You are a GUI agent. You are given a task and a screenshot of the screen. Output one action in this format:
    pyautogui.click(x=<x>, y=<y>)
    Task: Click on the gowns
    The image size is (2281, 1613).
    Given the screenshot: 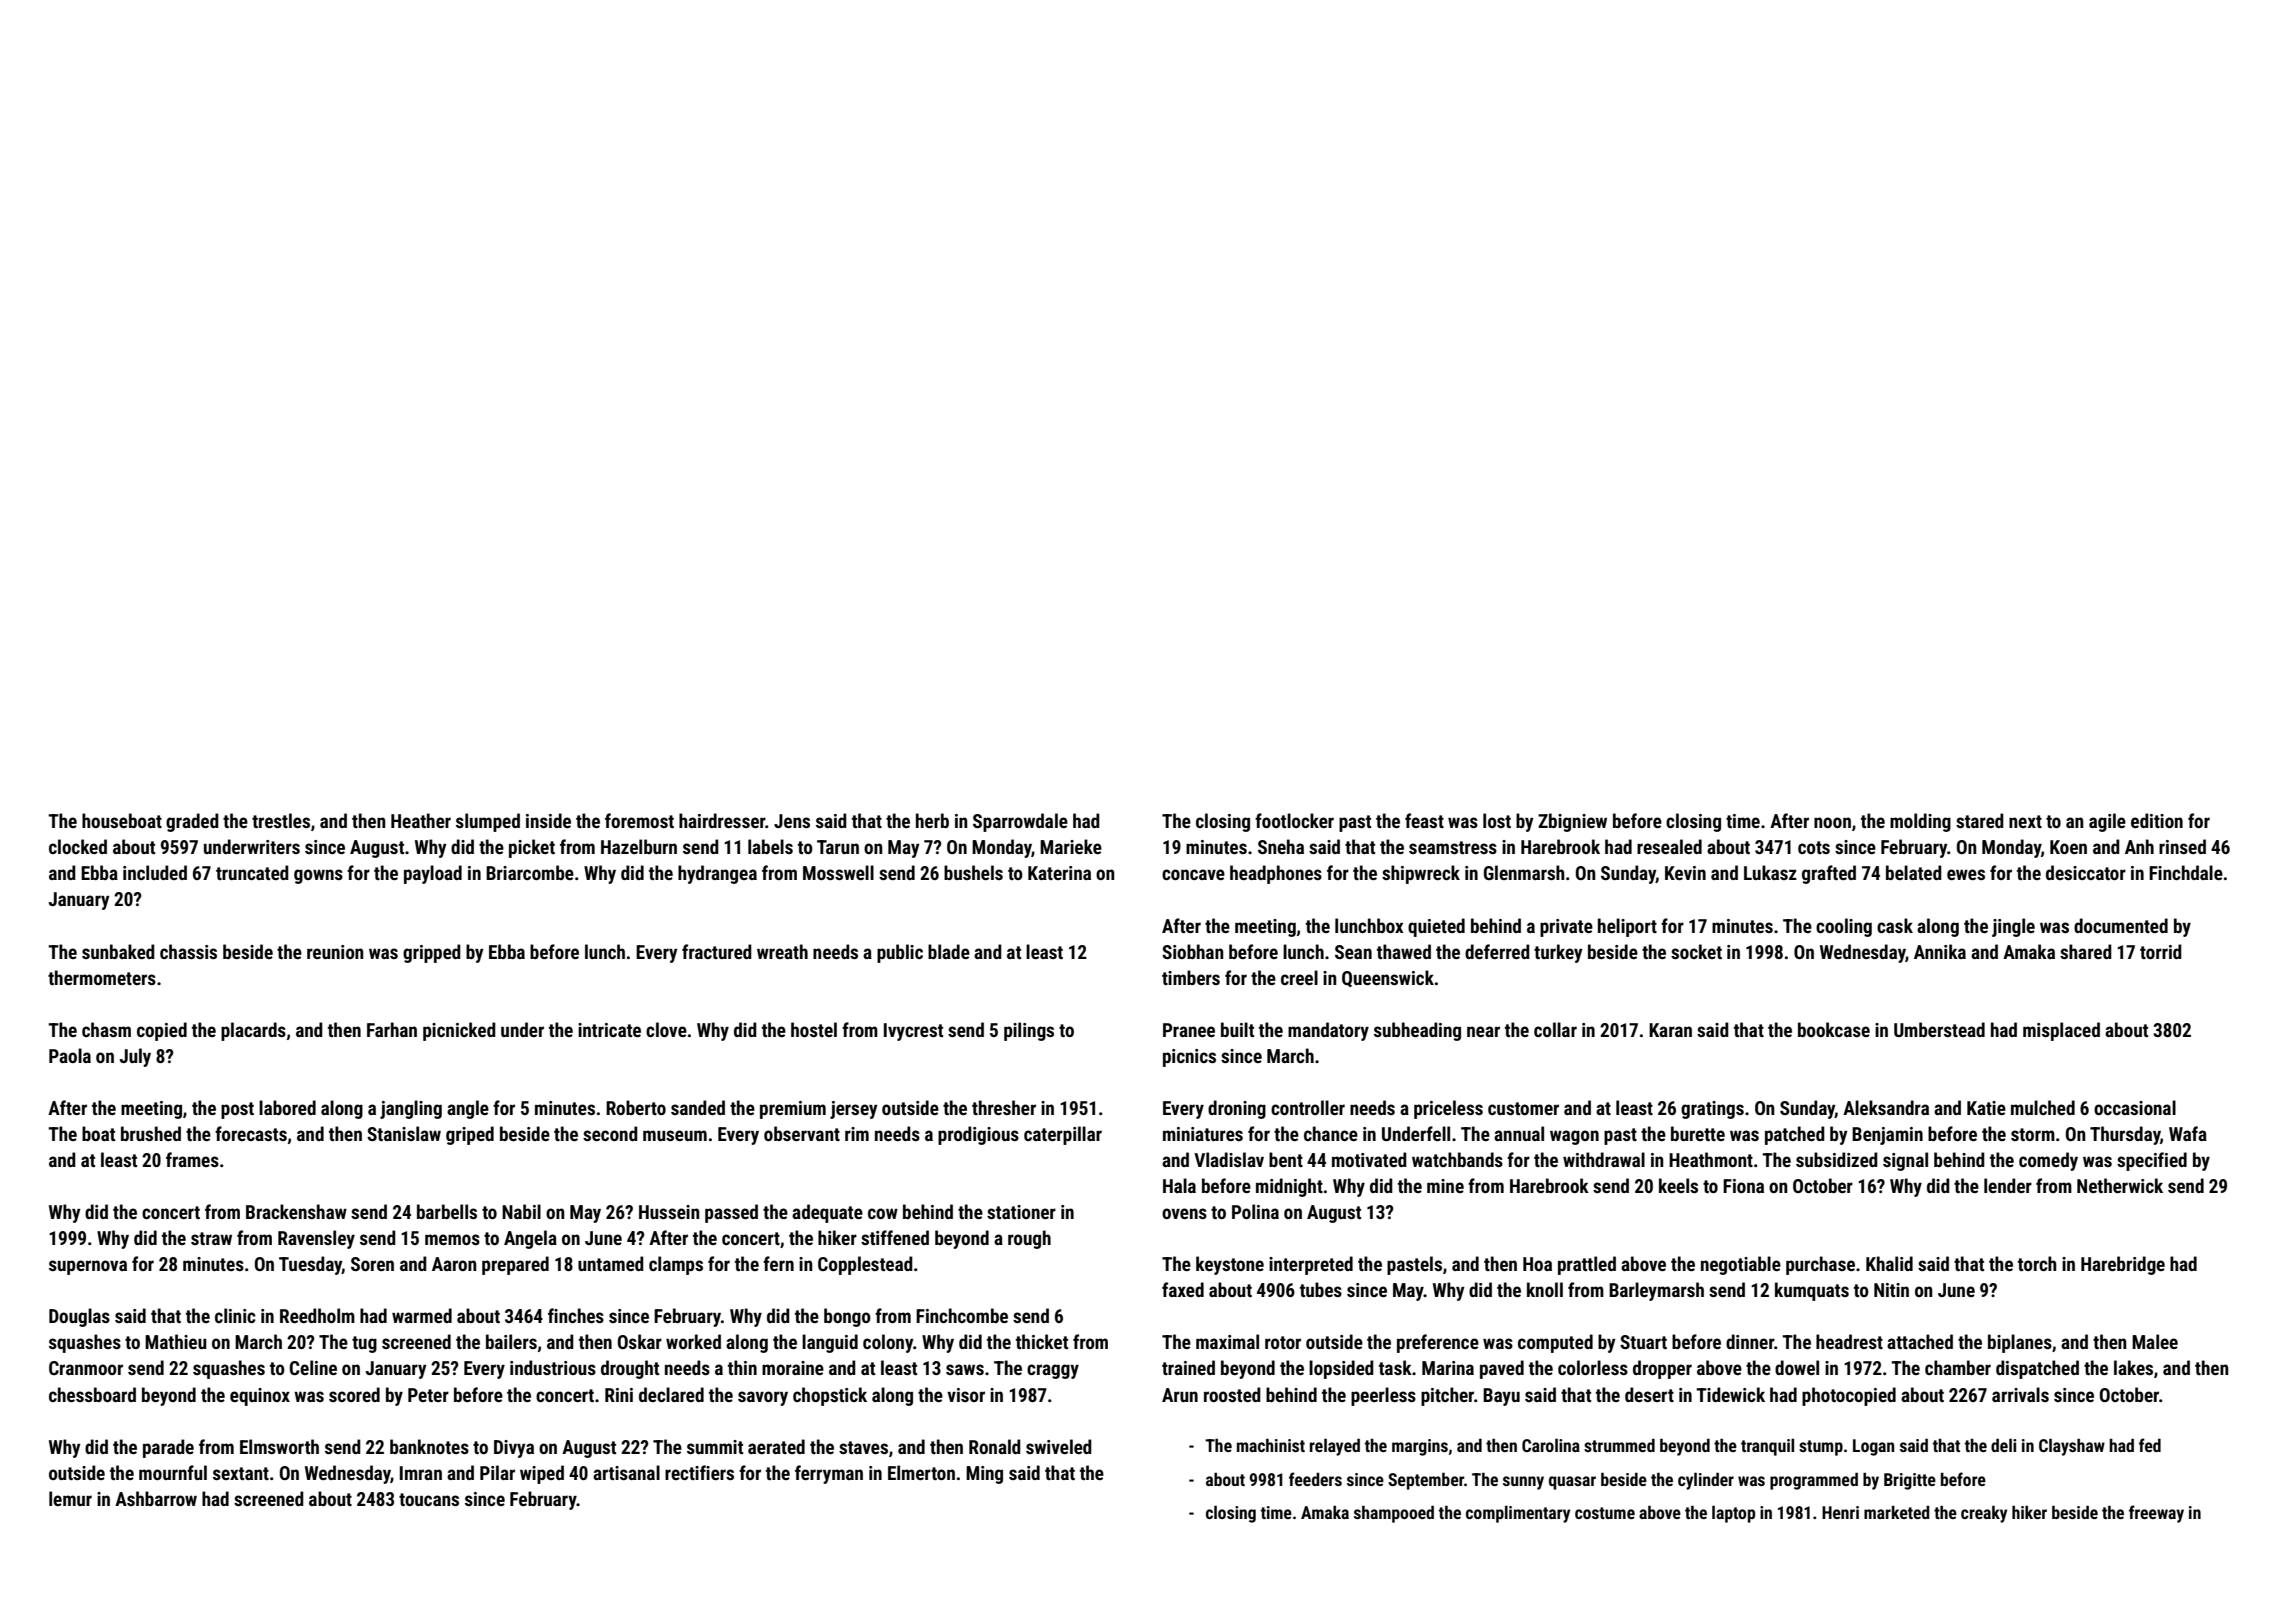 What is the action you would take?
    pyautogui.click(x=318, y=876)
